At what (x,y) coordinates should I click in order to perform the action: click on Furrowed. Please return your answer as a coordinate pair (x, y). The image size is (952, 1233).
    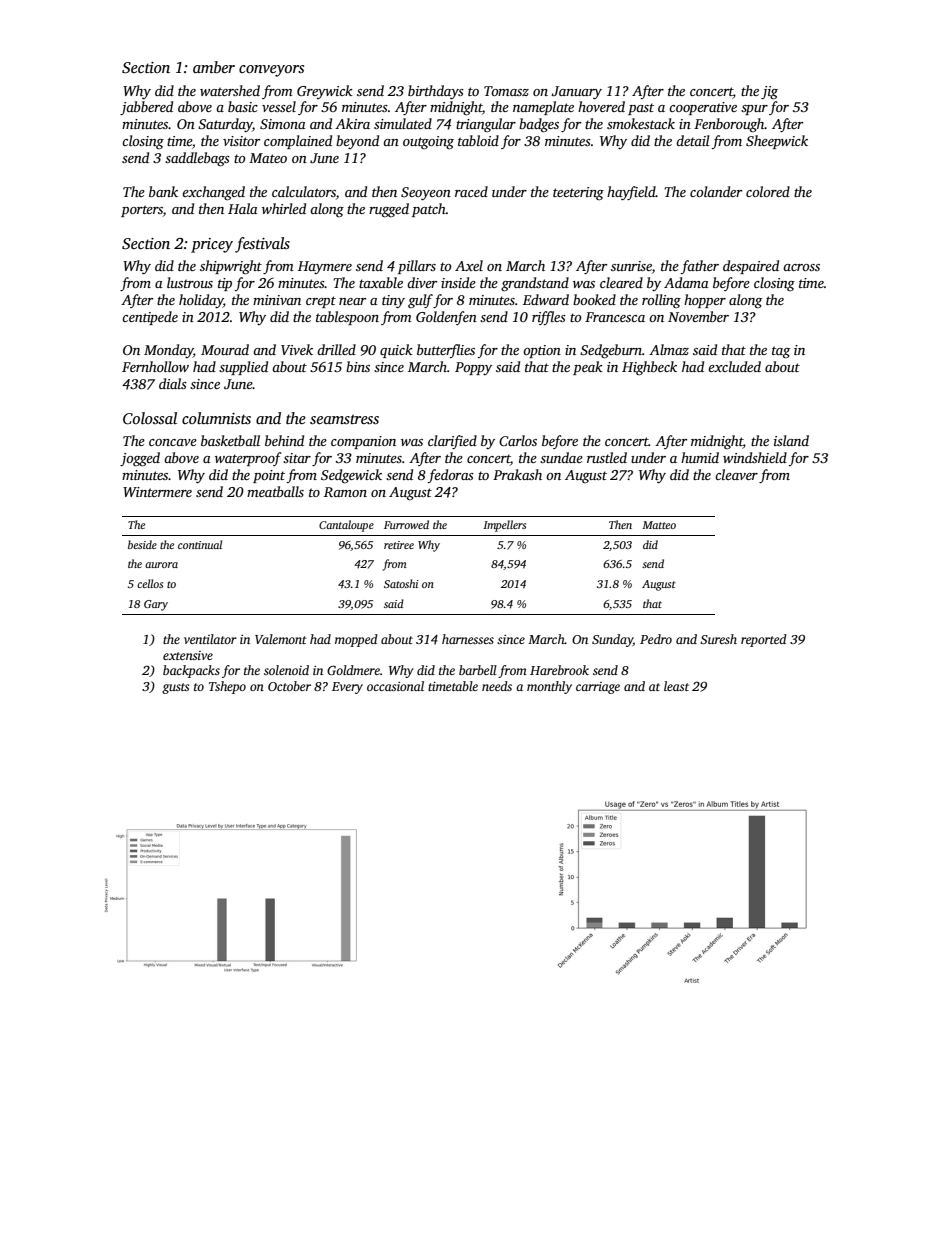
    Looking at the image, I should click on (406, 524).
